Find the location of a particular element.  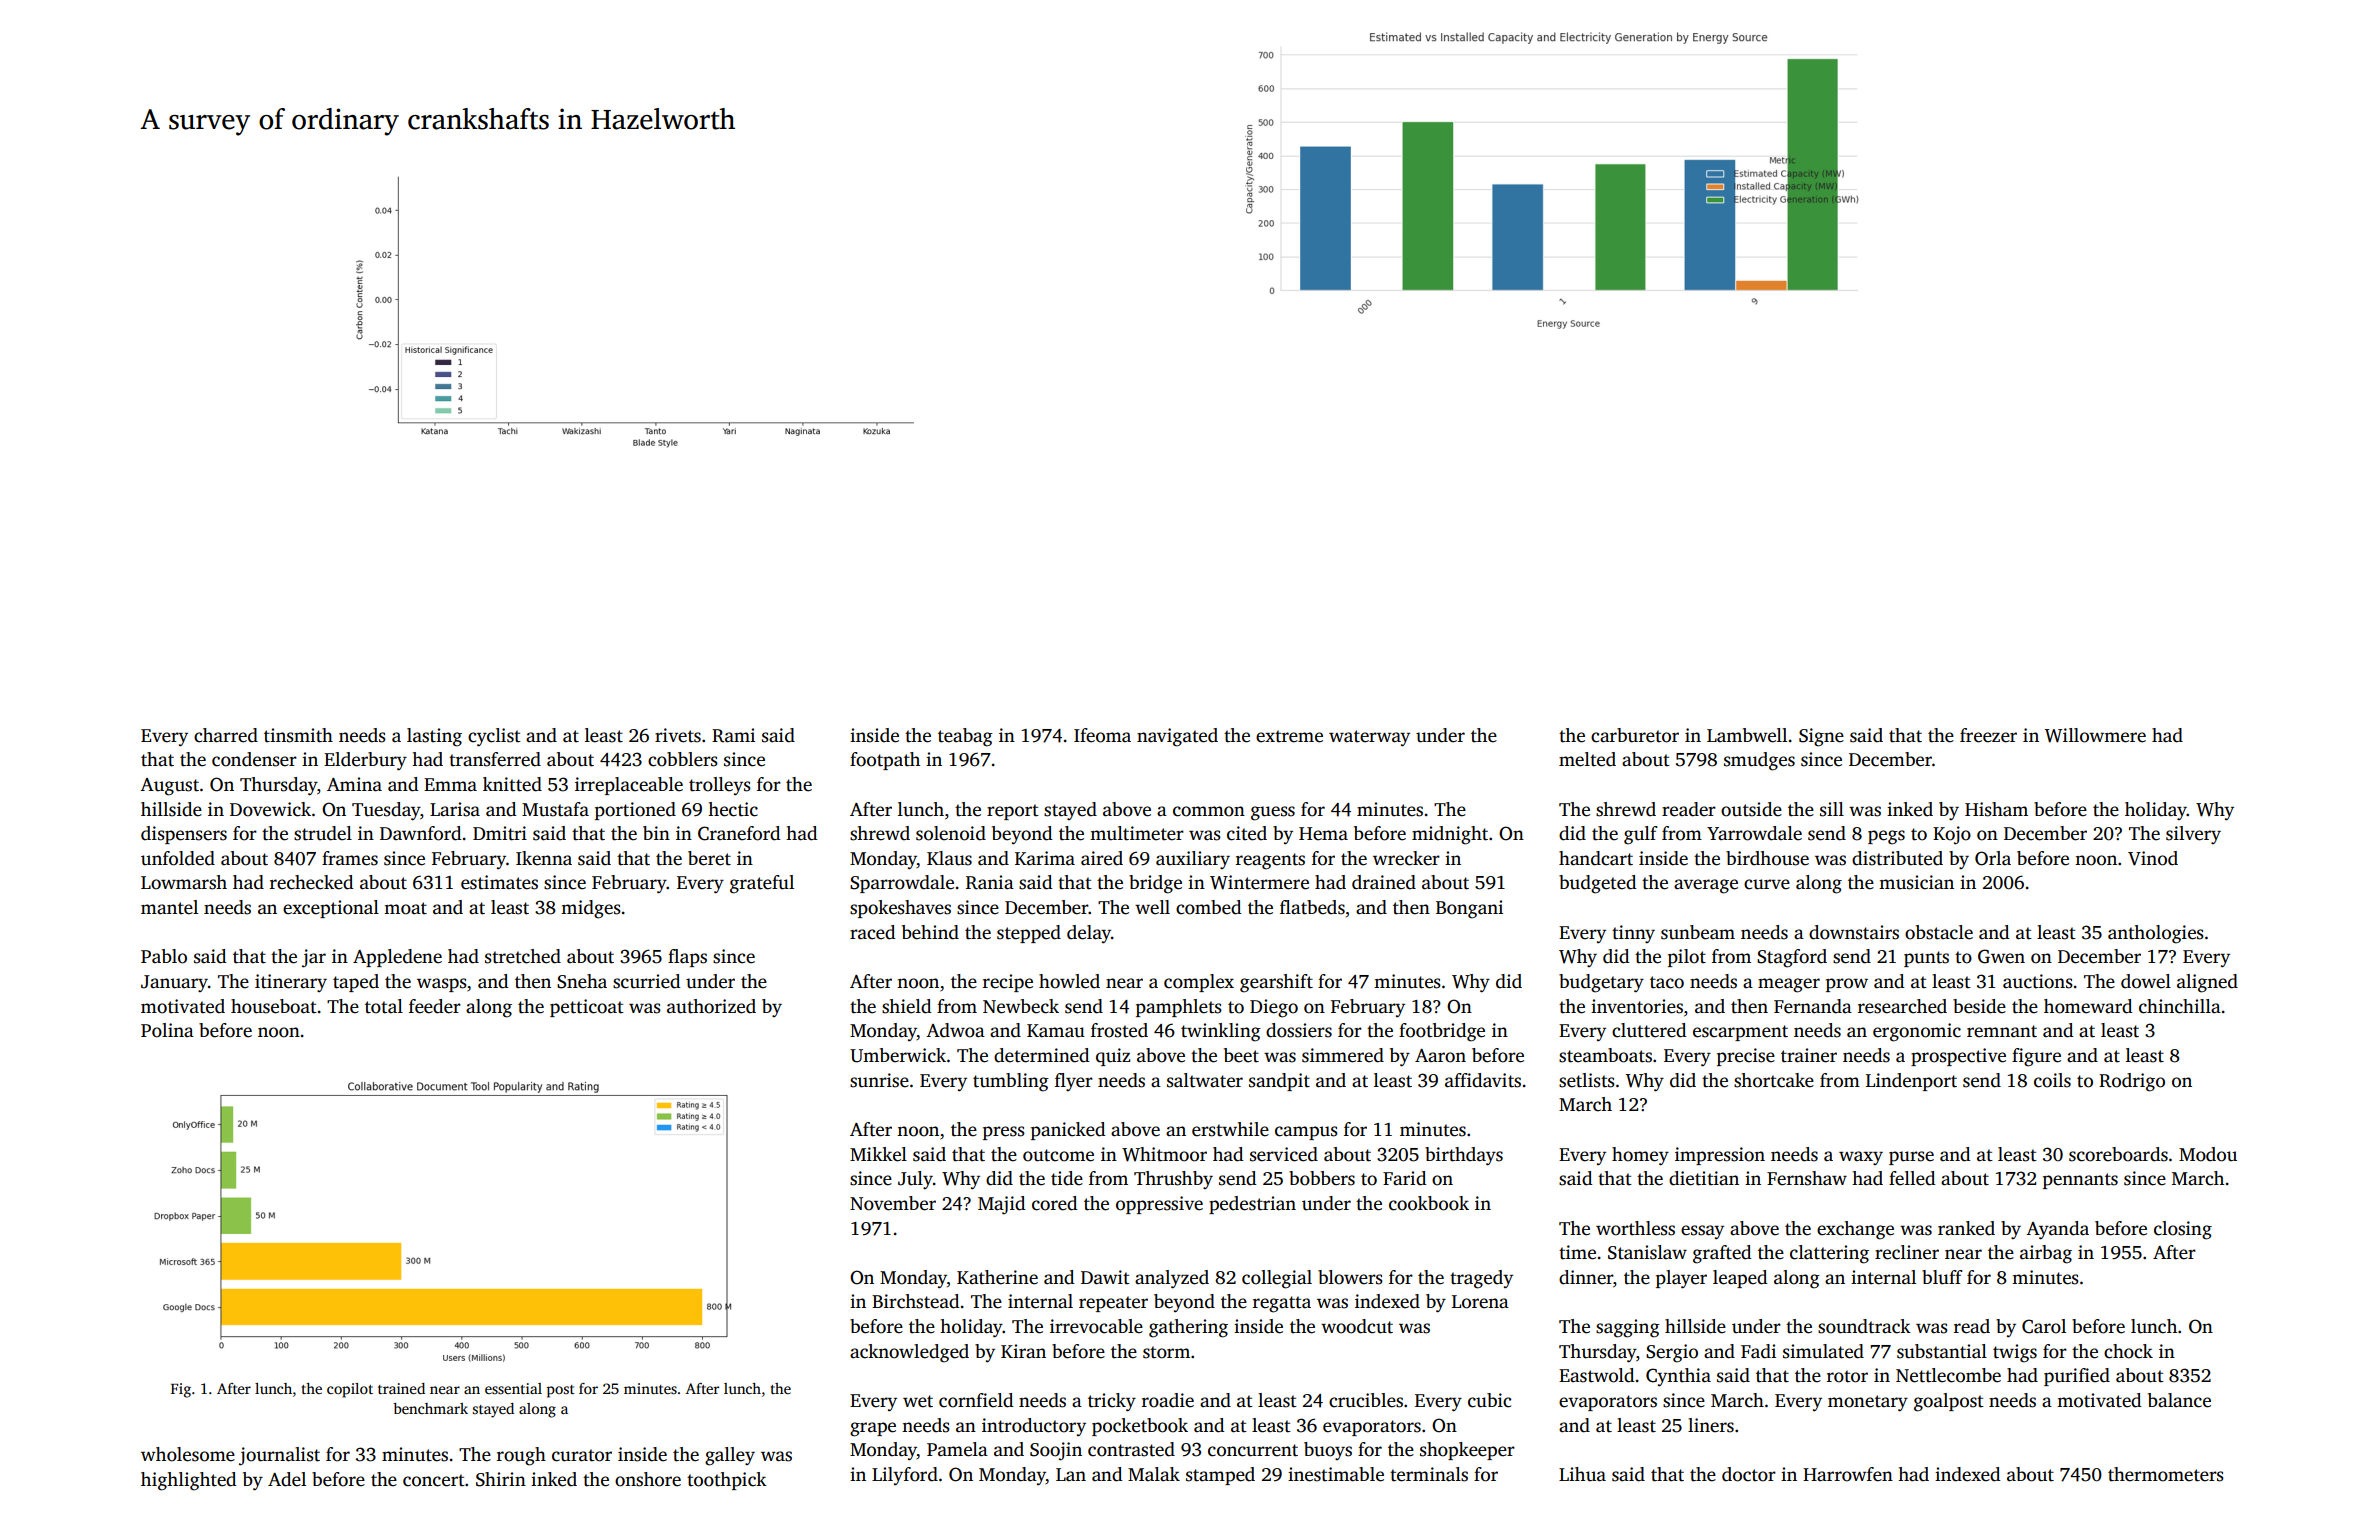

concurrent is located at coordinates (1253, 1450).
